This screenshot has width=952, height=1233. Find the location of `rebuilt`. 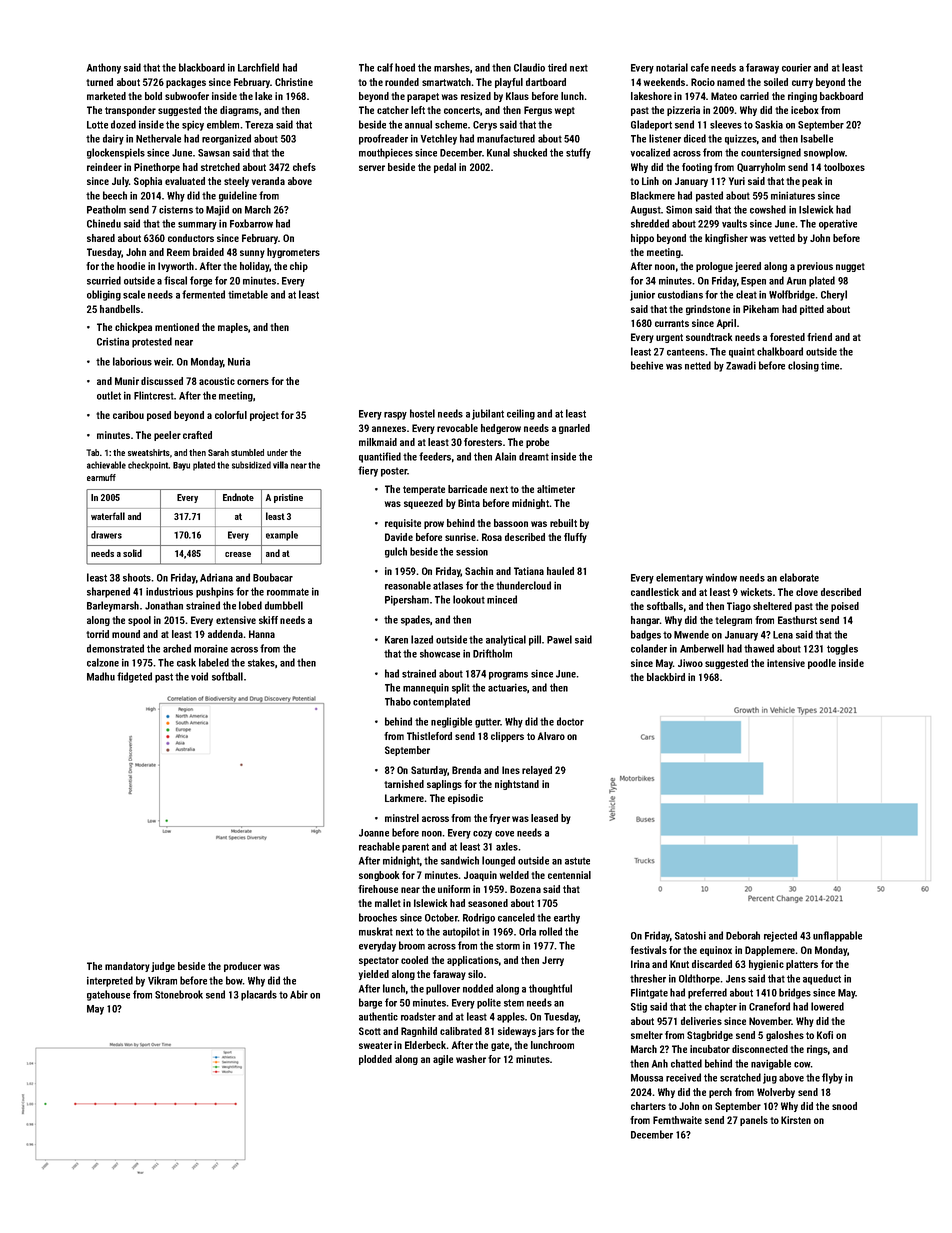

rebuilt is located at coordinates (563, 523).
